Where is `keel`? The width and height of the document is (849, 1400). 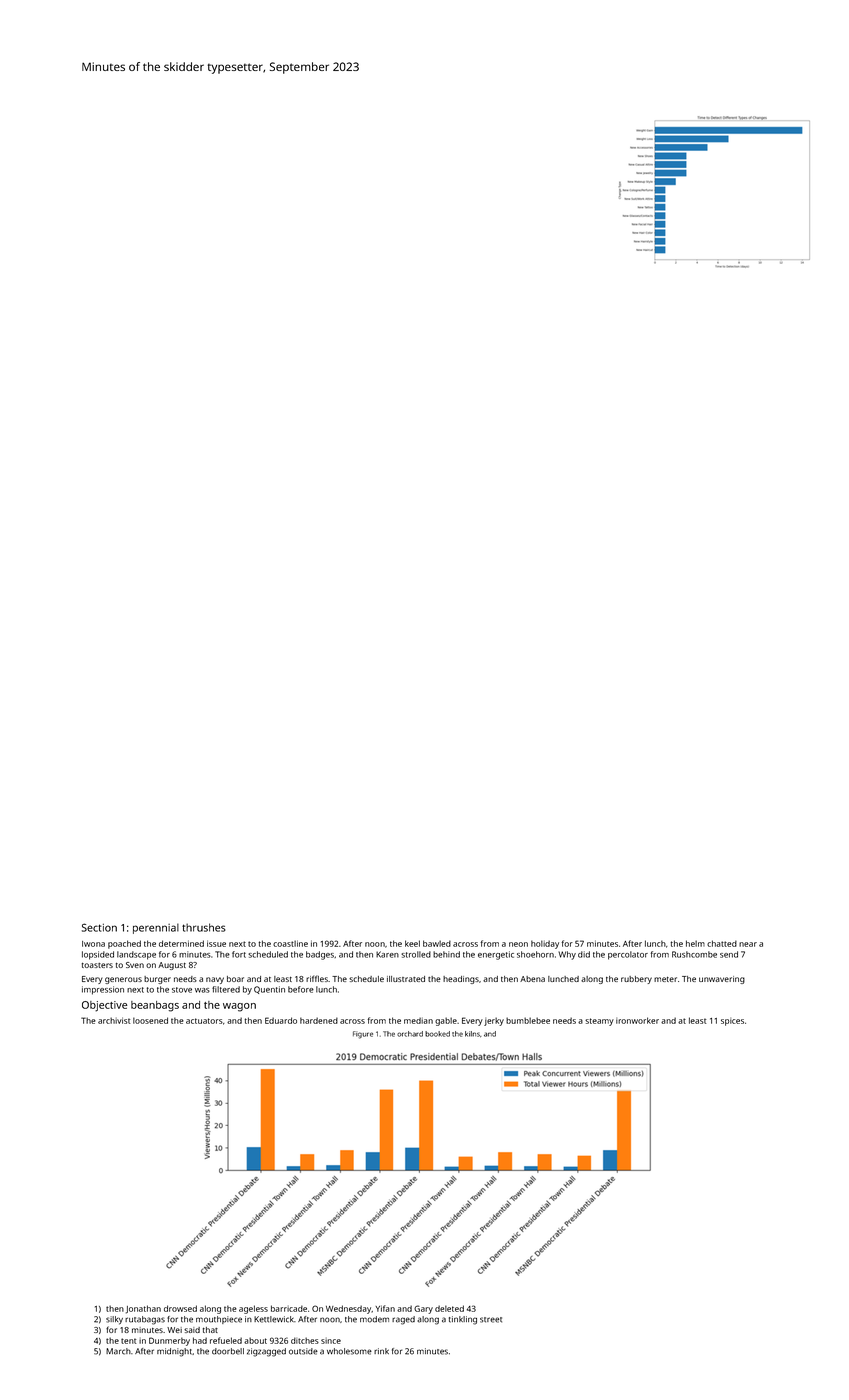 keel is located at coordinates (412, 943).
